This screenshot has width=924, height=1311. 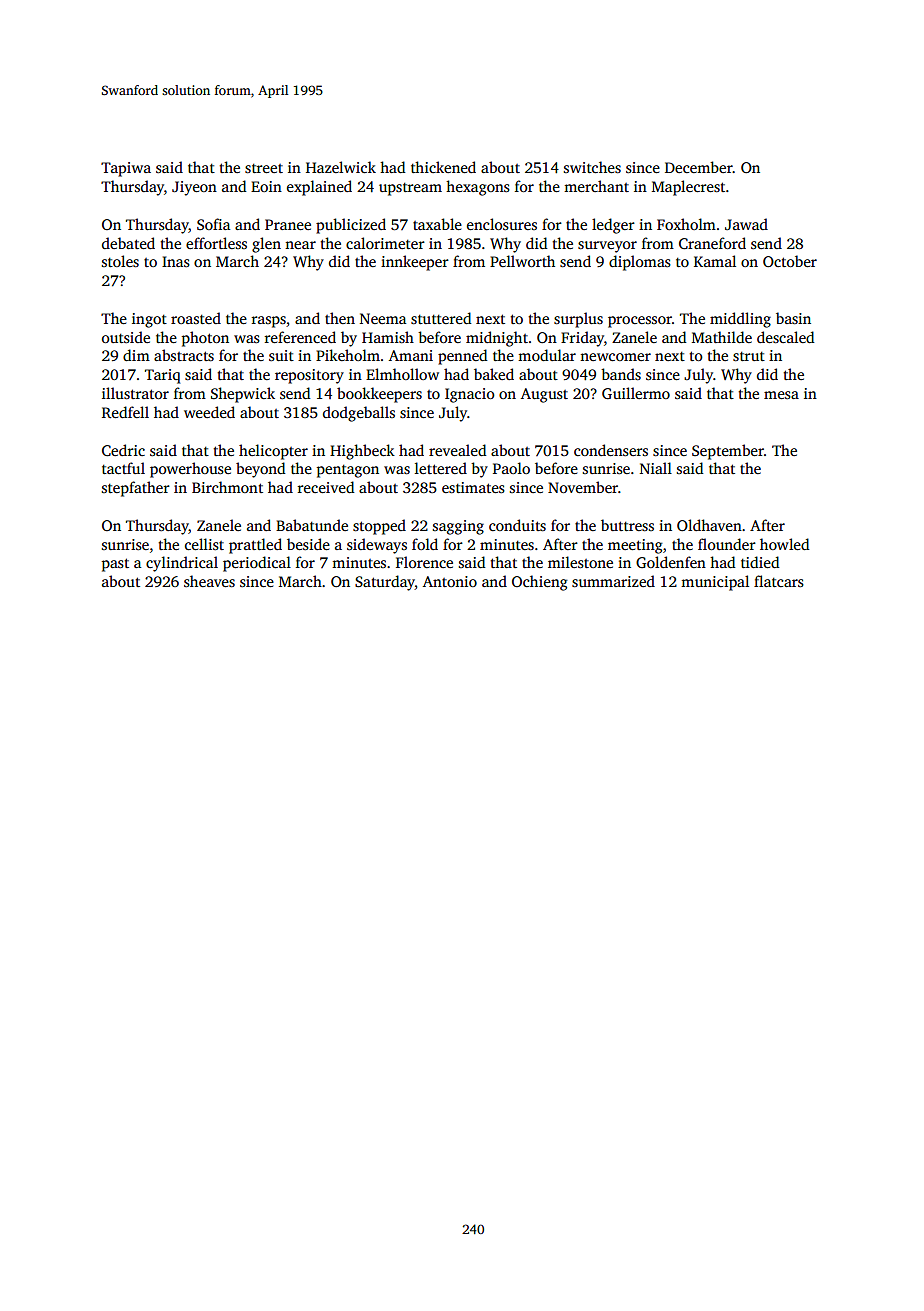 I want to click on switches, so click(x=592, y=167).
